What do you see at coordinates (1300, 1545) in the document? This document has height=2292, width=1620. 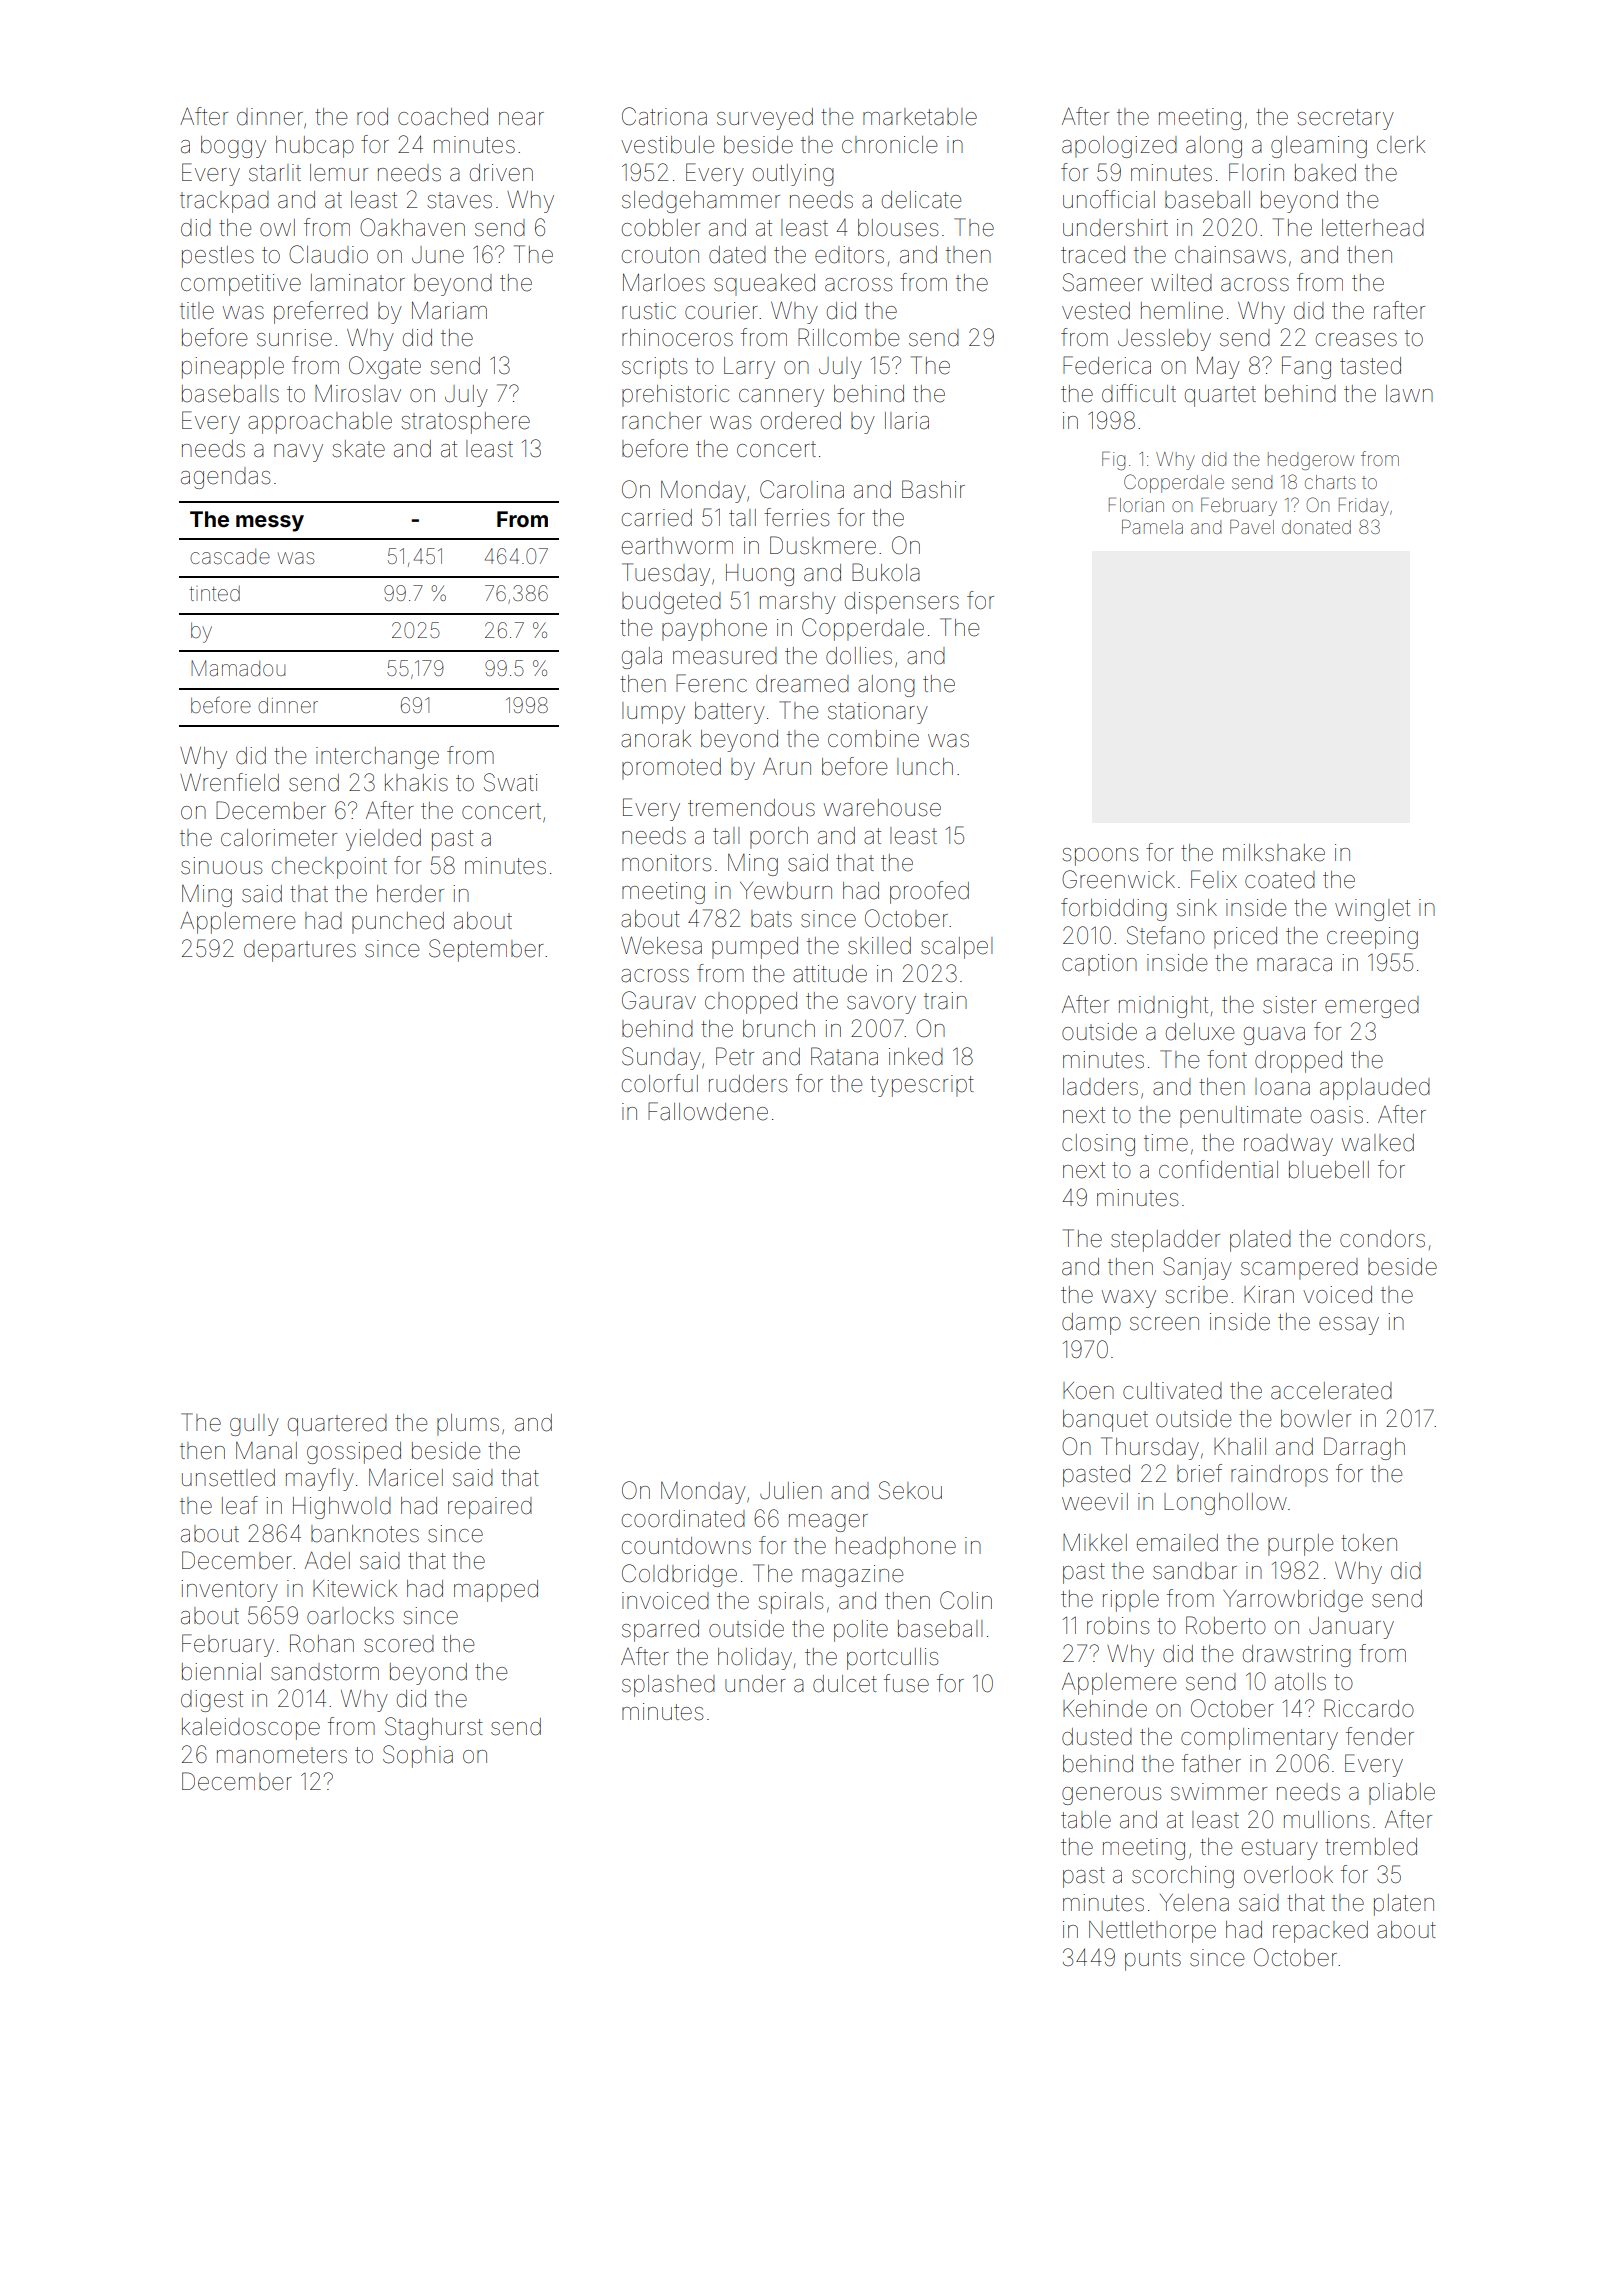 I see `purple` at bounding box center [1300, 1545].
